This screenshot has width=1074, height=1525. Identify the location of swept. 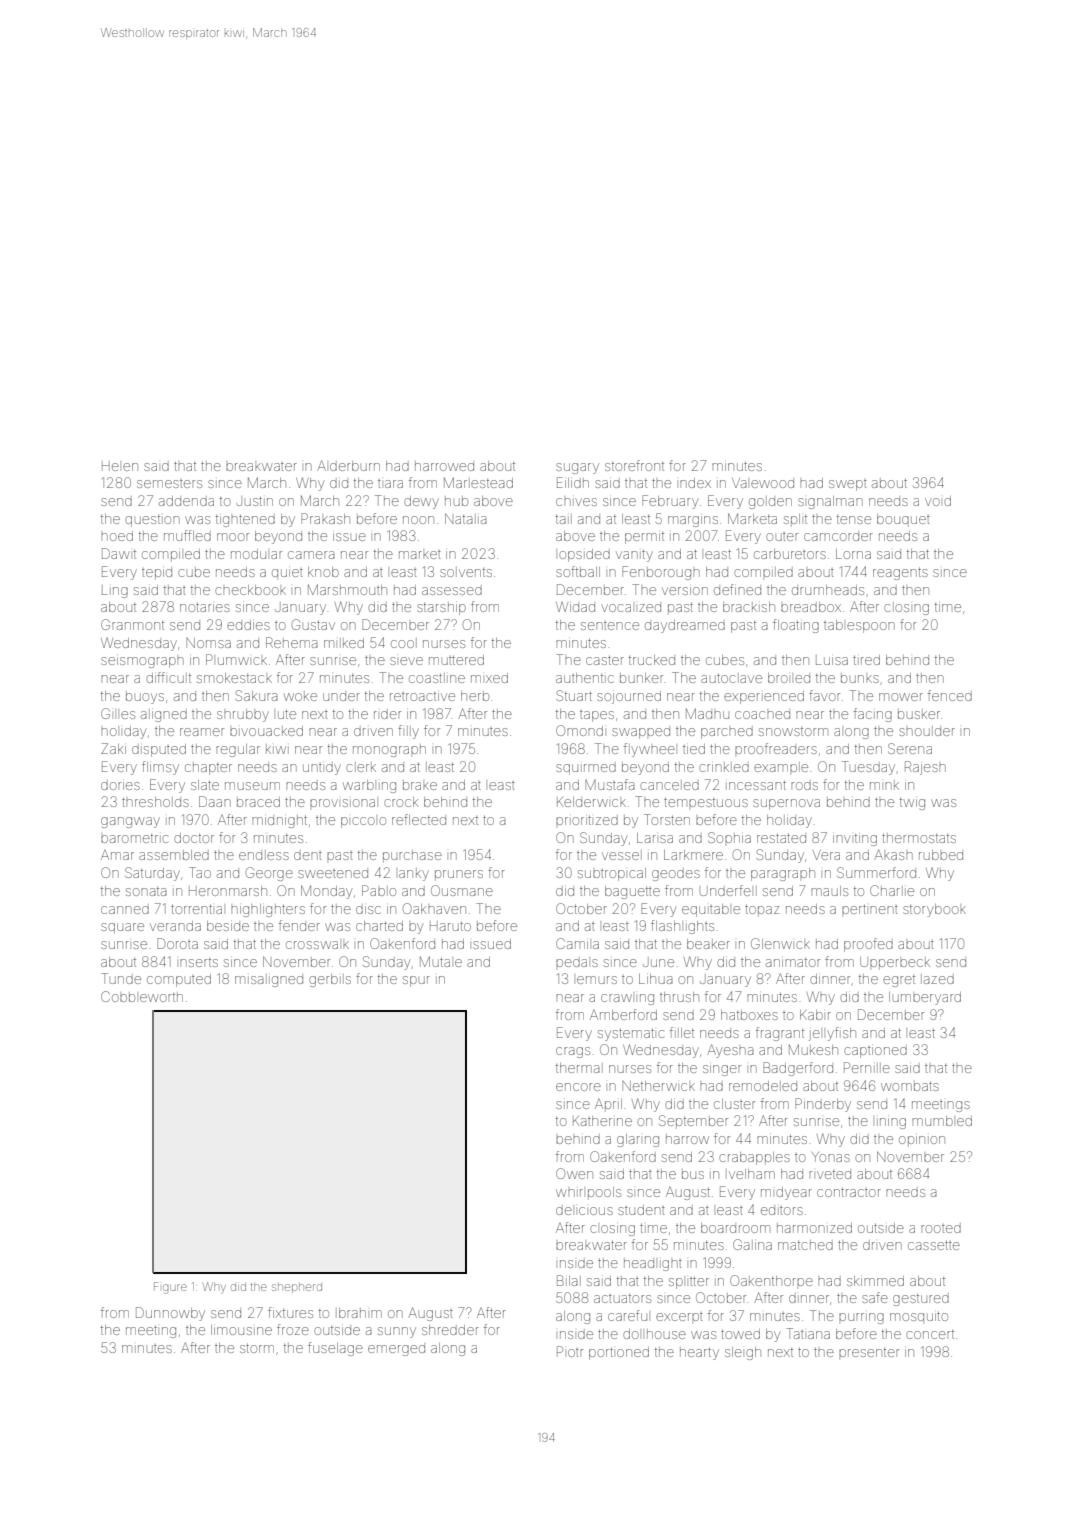
(848, 485).
